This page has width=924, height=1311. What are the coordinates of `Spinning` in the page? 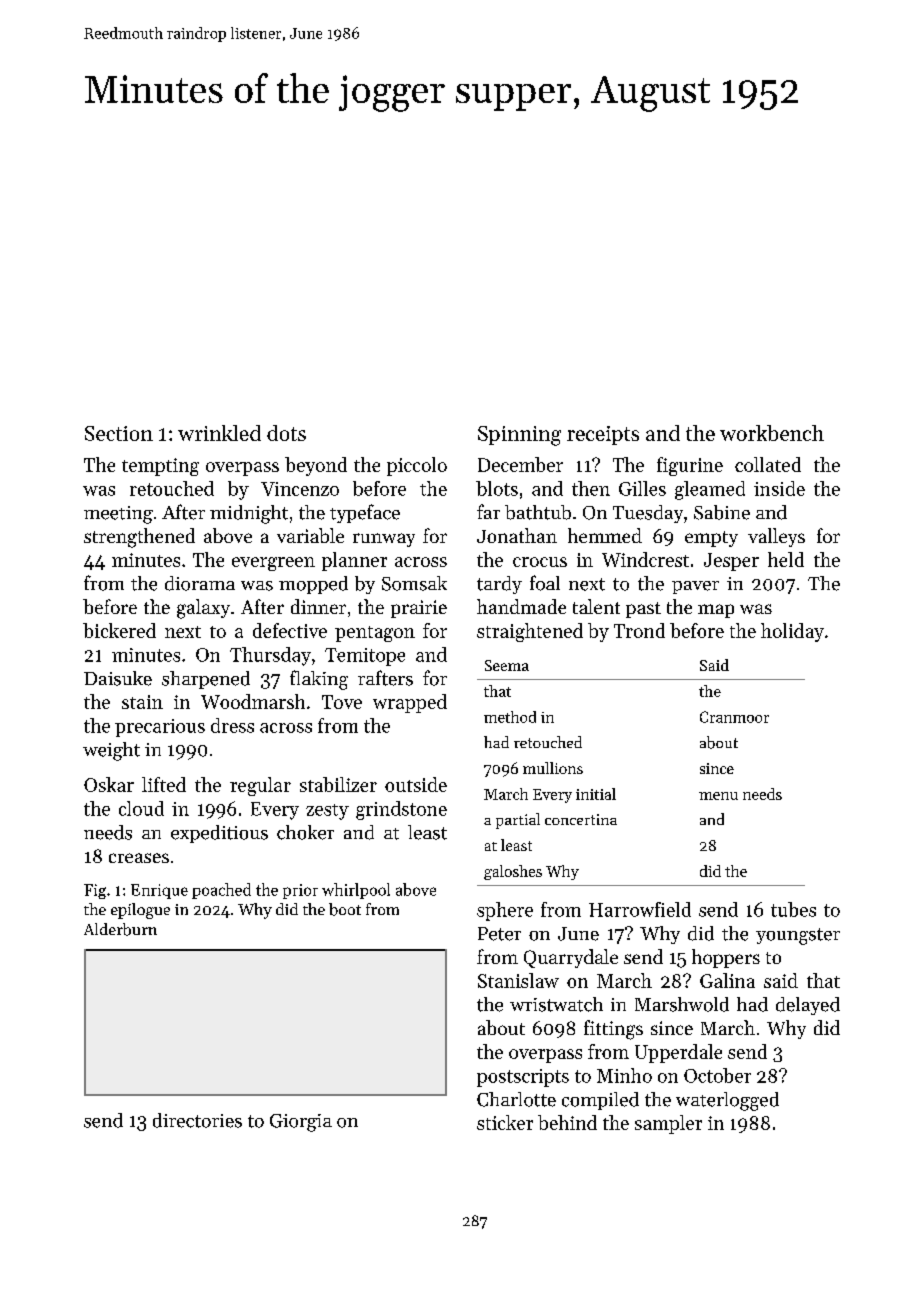 It's located at (519, 436).
